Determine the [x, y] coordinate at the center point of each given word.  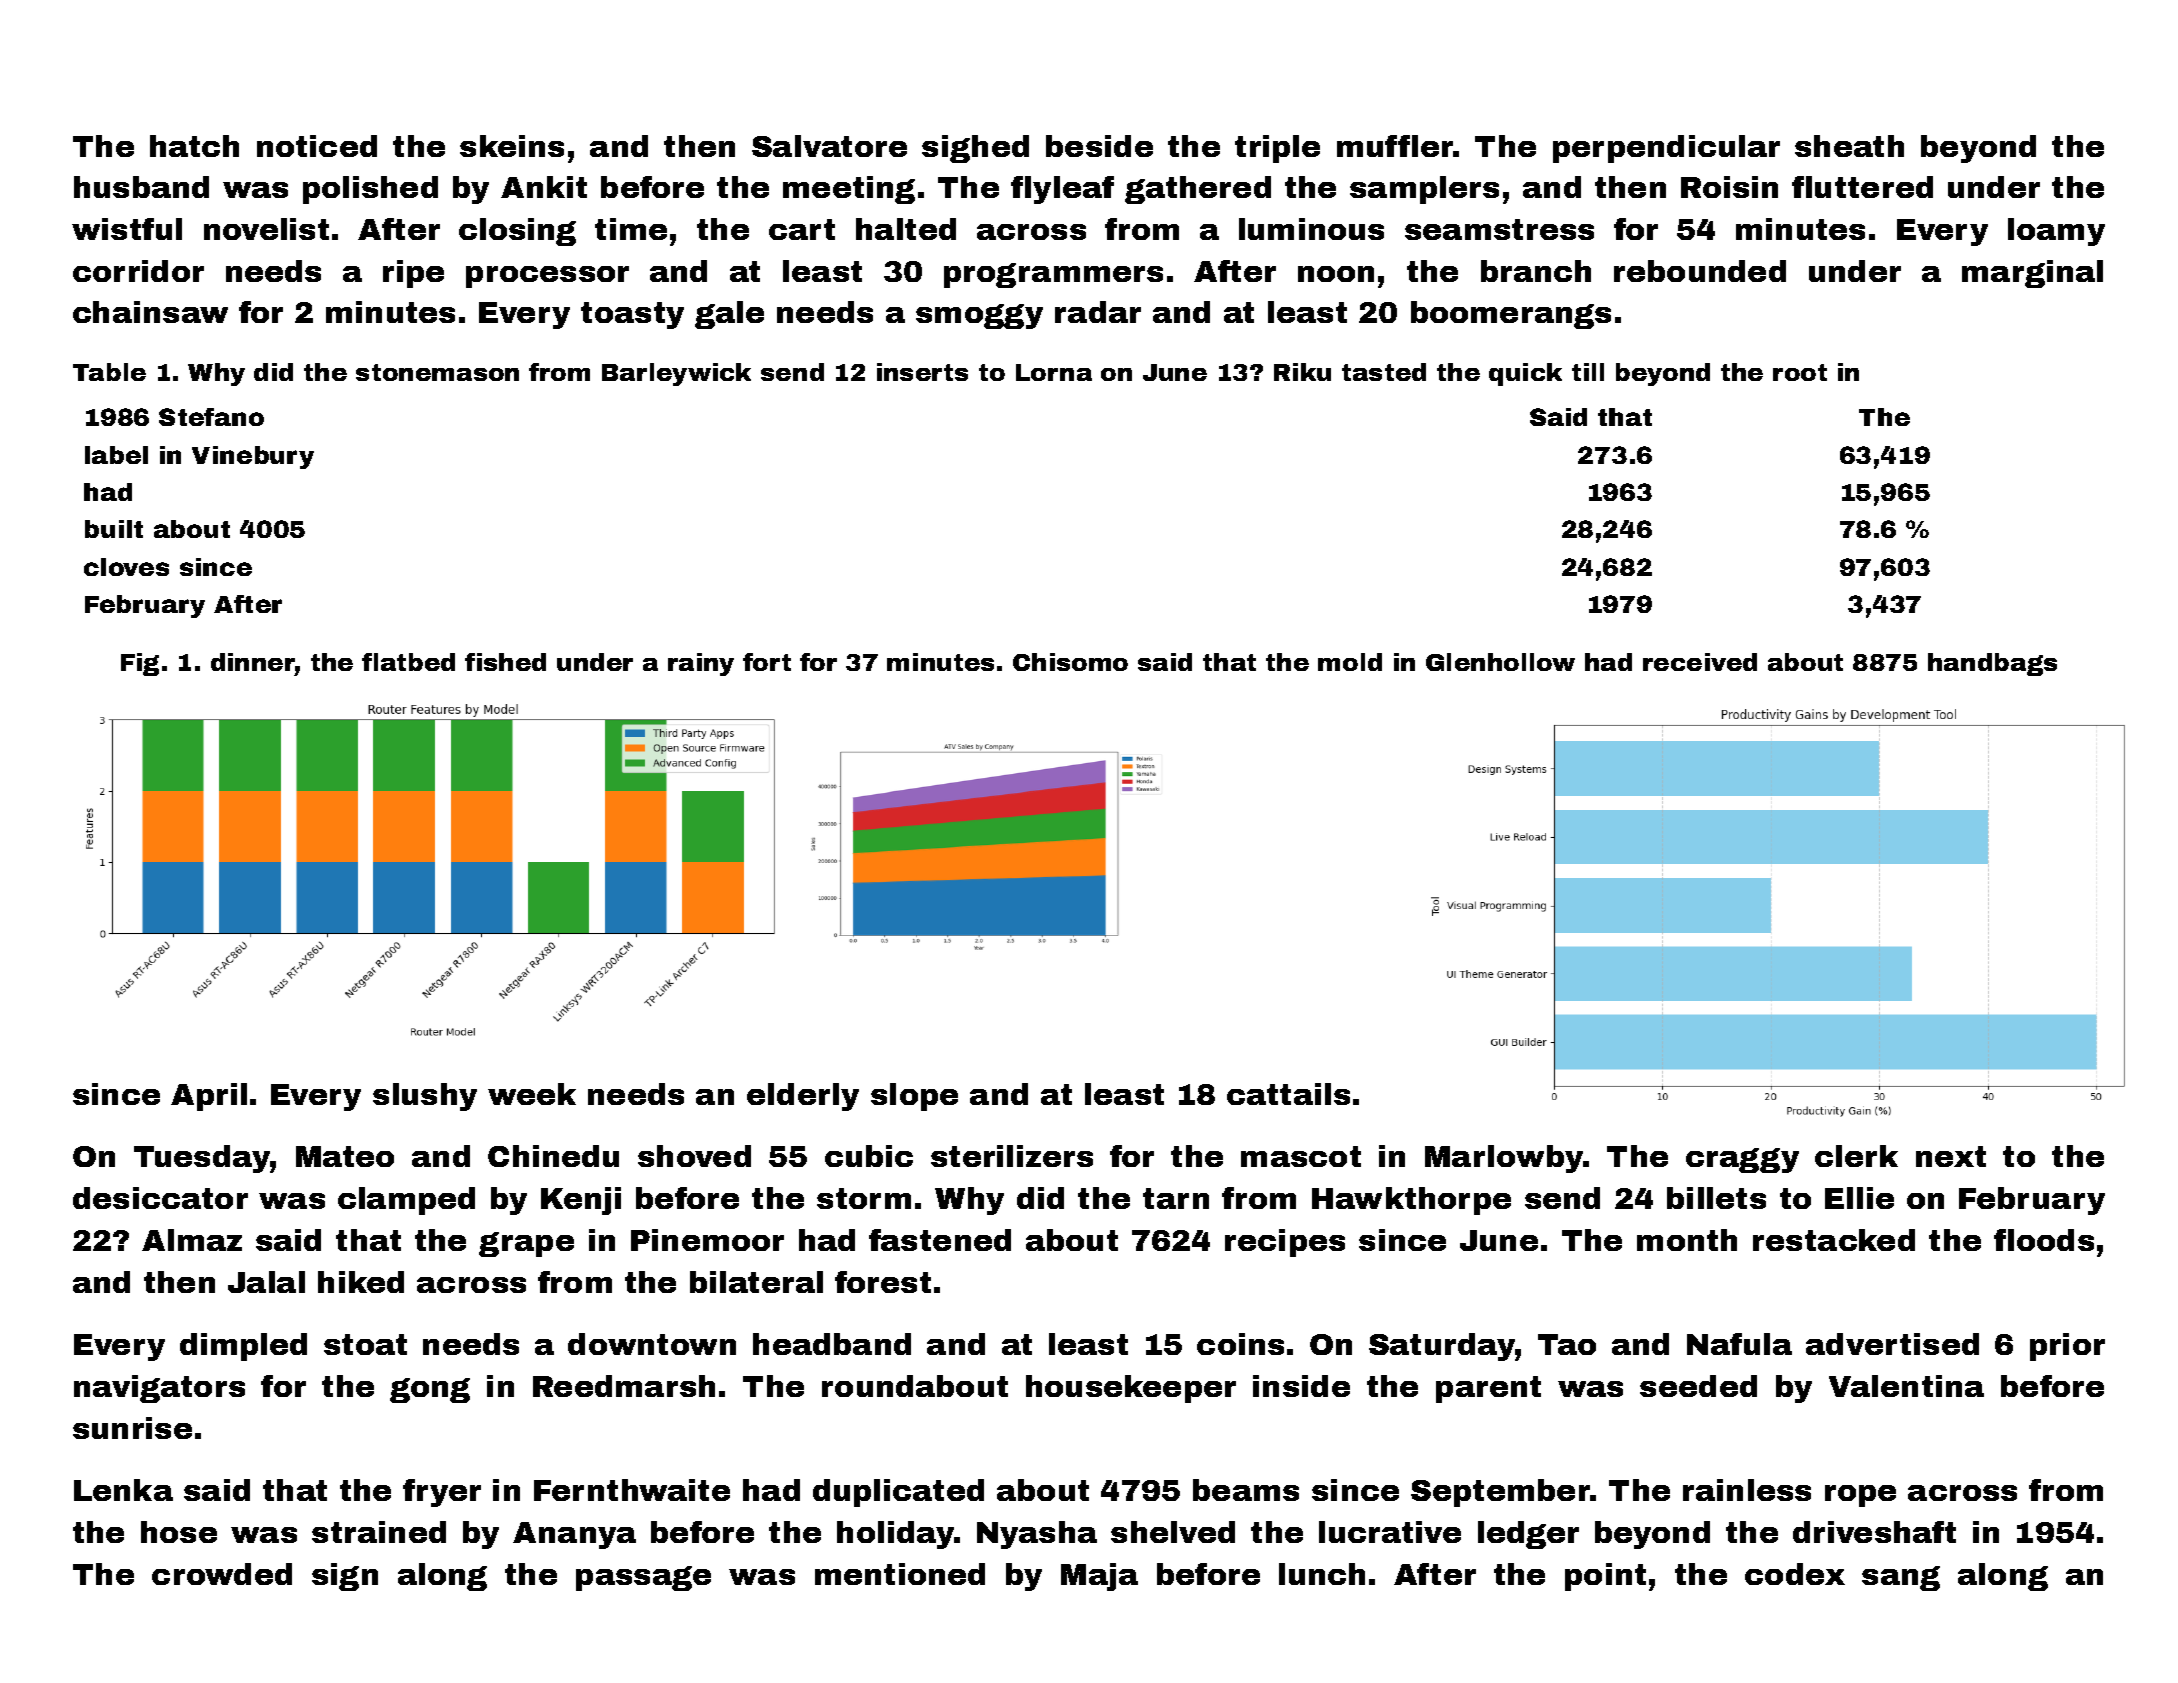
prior [2067, 1347]
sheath [1849, 146]
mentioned [900, 1574]
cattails [1288, 1094]
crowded [222, 1574]
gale [729, 315]
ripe [413, 274]
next [1951, 1156]
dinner [253, 662]
